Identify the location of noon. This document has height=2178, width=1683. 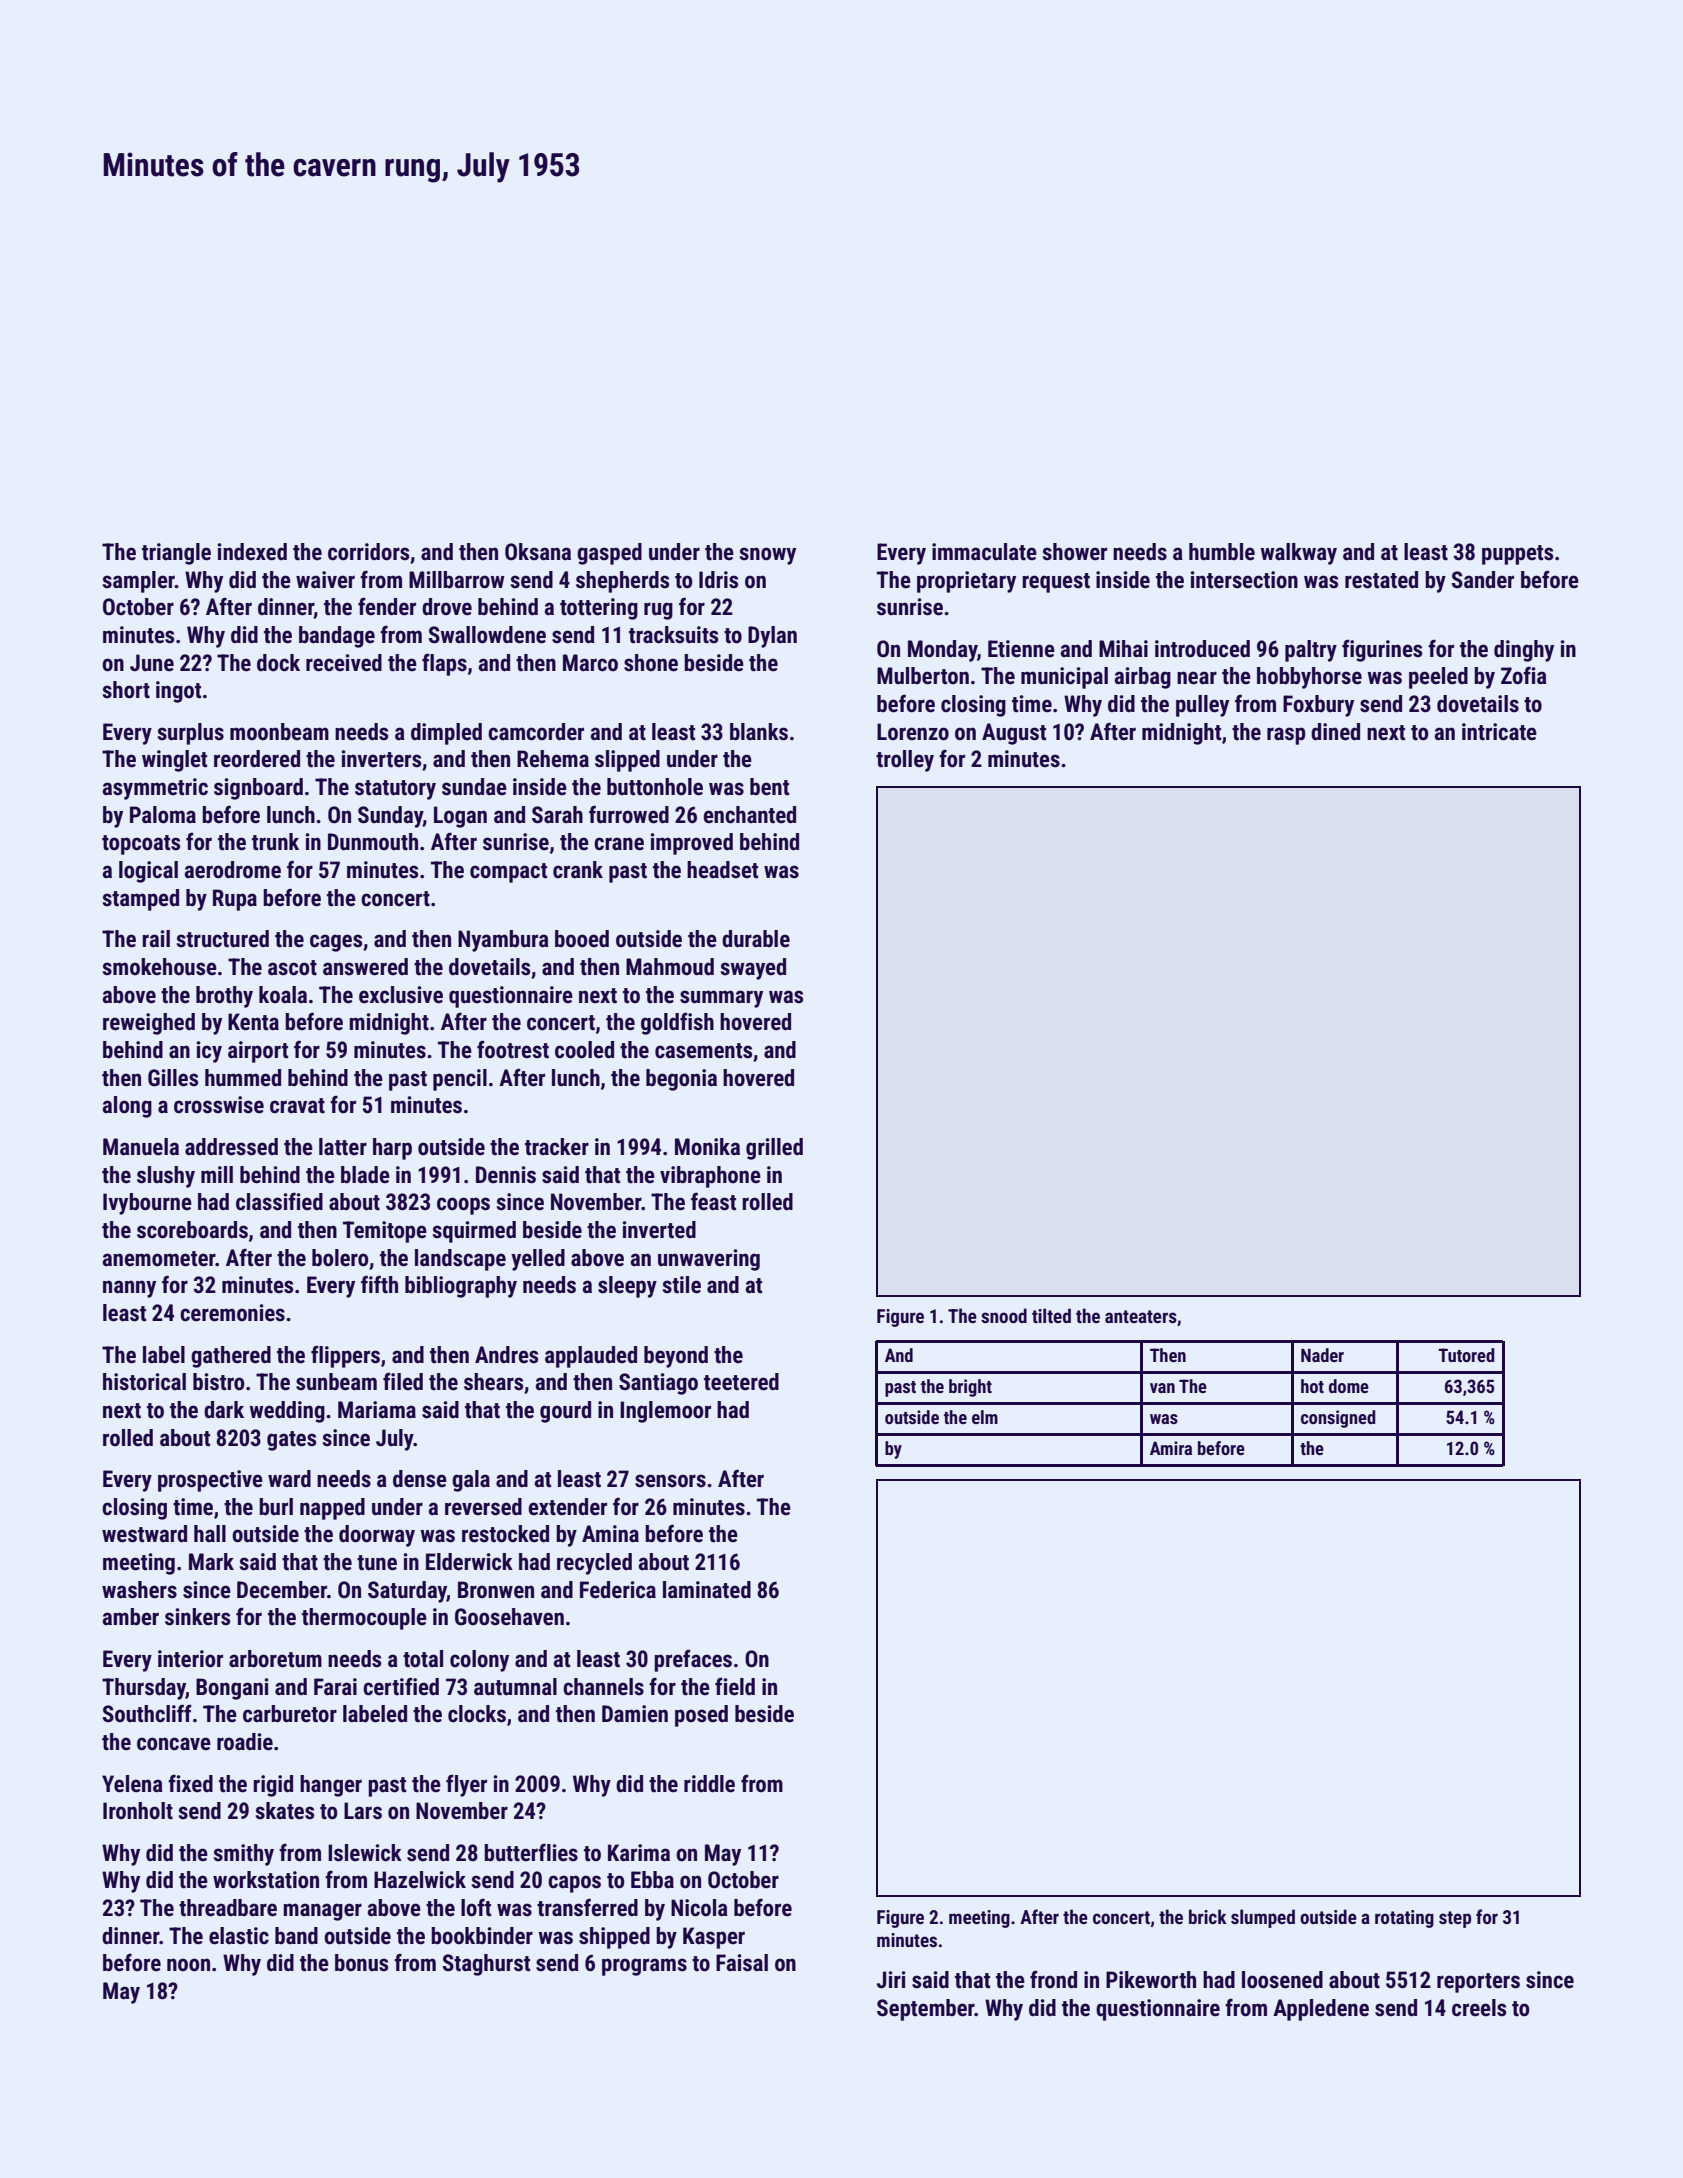
(188, 1965).
